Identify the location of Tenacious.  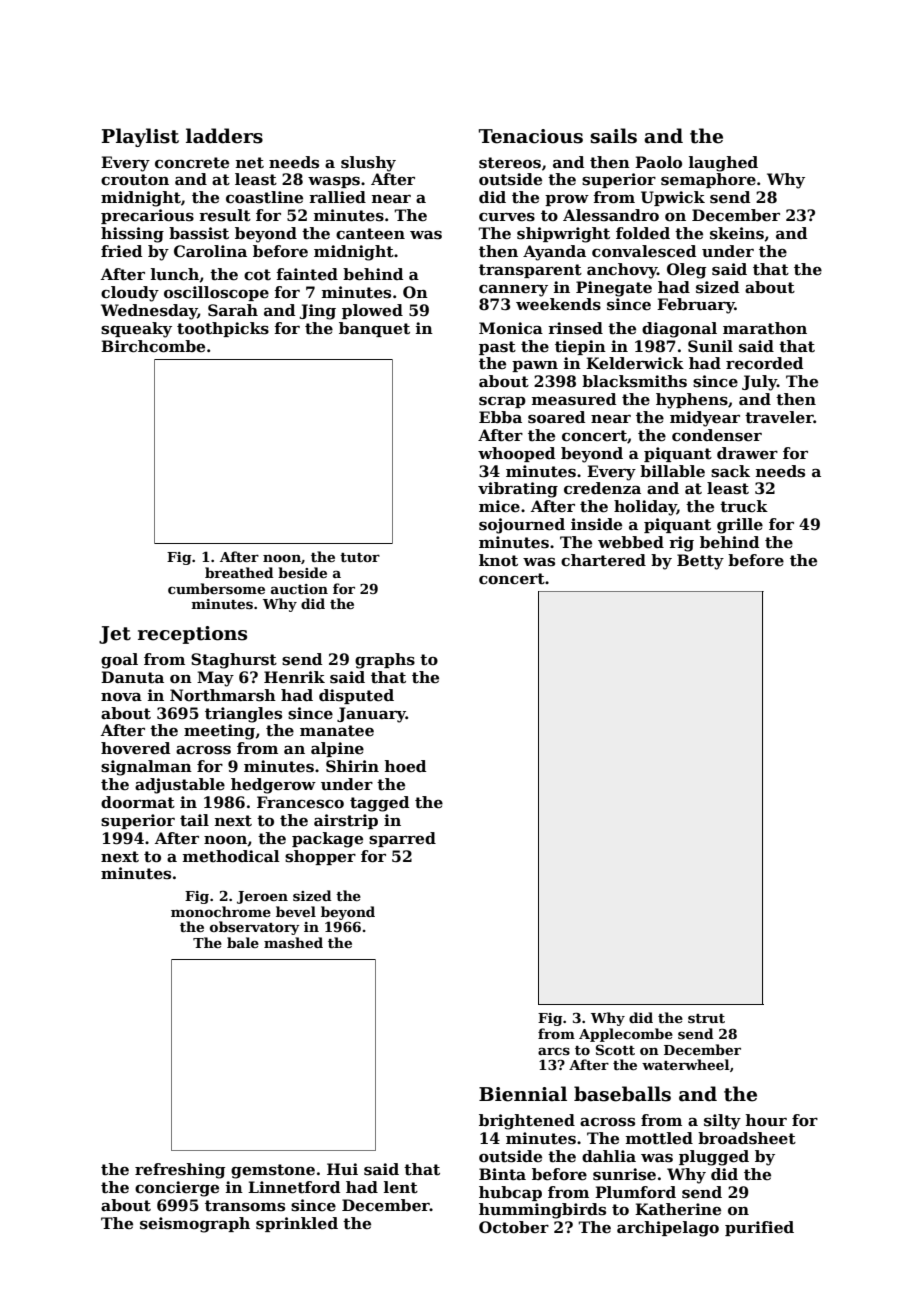
(531, 136).
